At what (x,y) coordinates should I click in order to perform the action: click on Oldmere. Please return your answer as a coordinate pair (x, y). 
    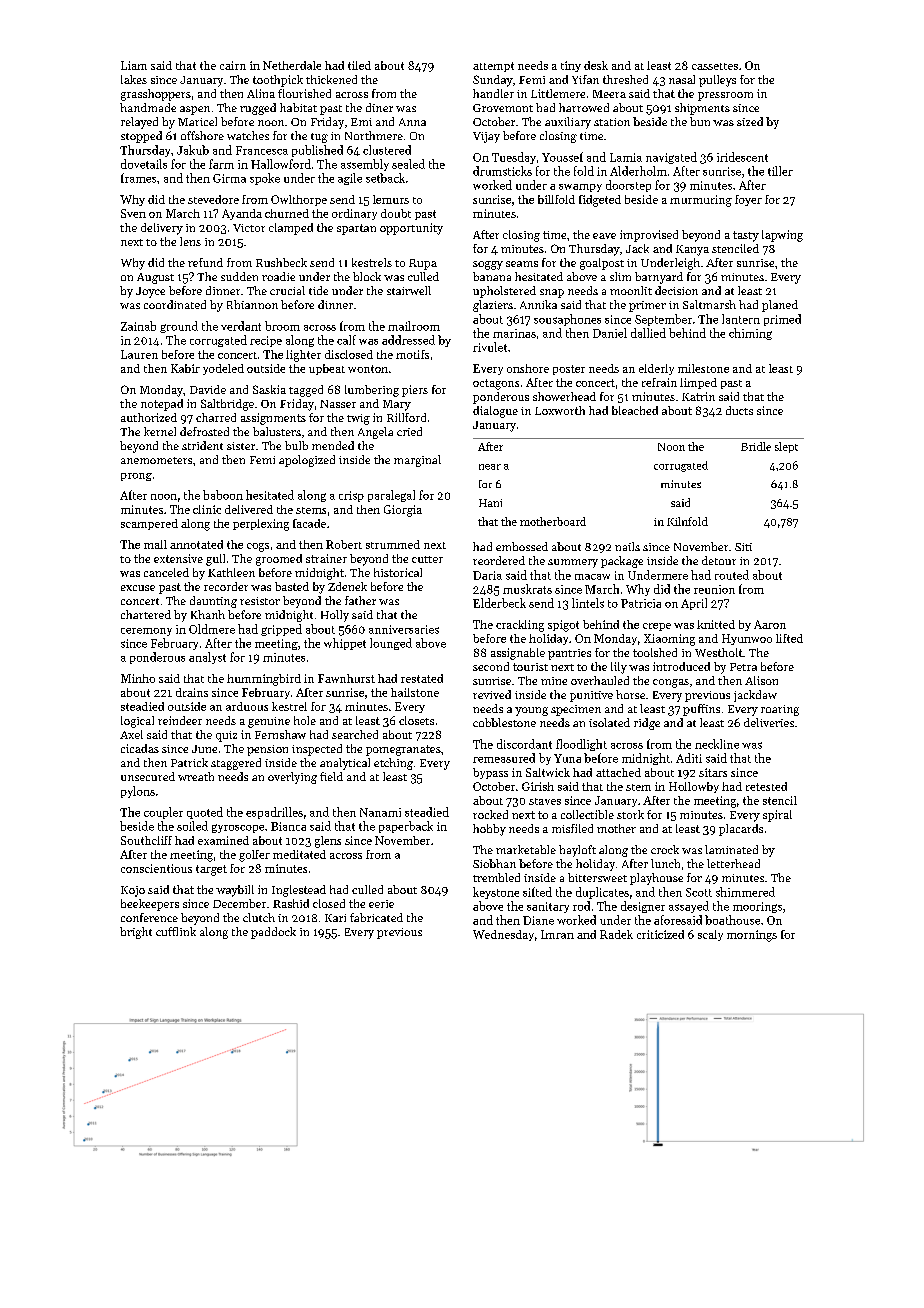
    Looking at the image, I should click on (212, 629).
